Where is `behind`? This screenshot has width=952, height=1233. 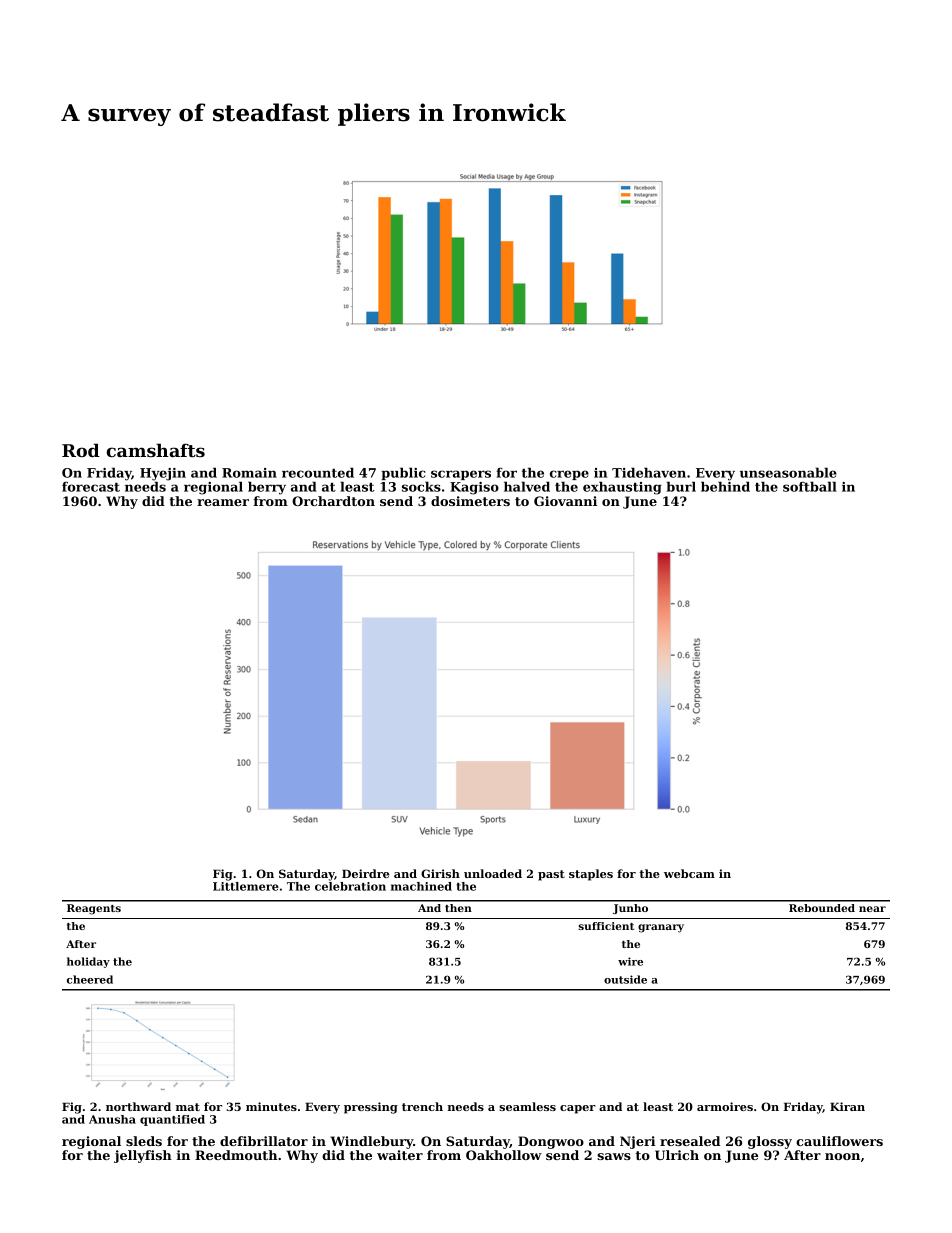
behind is located at coordinates (725, 486).
